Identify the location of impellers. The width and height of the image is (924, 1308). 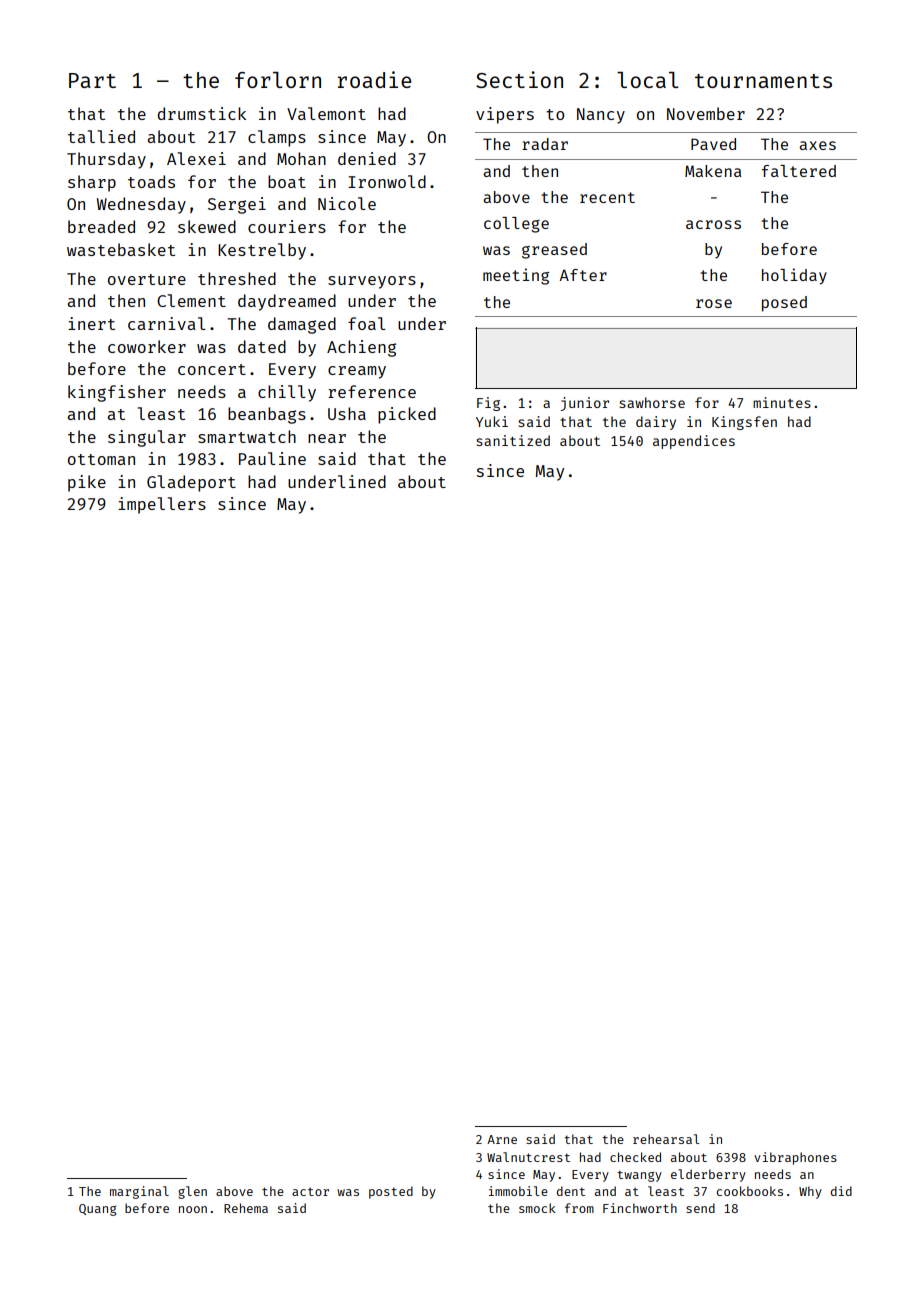
(162, 505).
